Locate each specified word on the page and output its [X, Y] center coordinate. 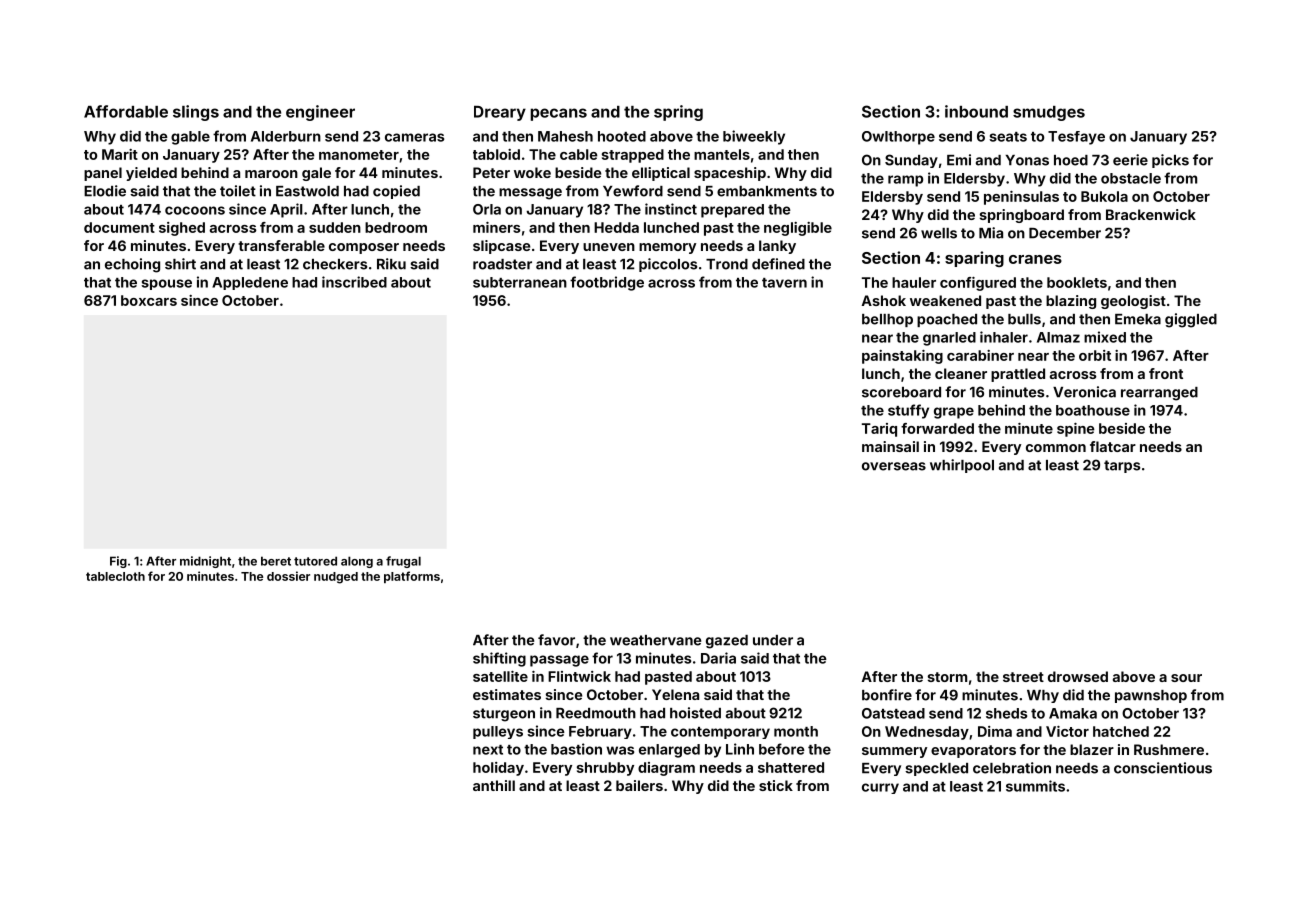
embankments [767, 191]
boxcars [149, 300]
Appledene [250, 283]
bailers [639, 785]
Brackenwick [1151, 214]
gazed [727, 642]
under [773, 640]
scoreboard [901, 392]
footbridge [607, 283]
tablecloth [115, 576]
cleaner [961, 373]
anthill [494, 785]
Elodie [105, 191]
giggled [1191, 320]
